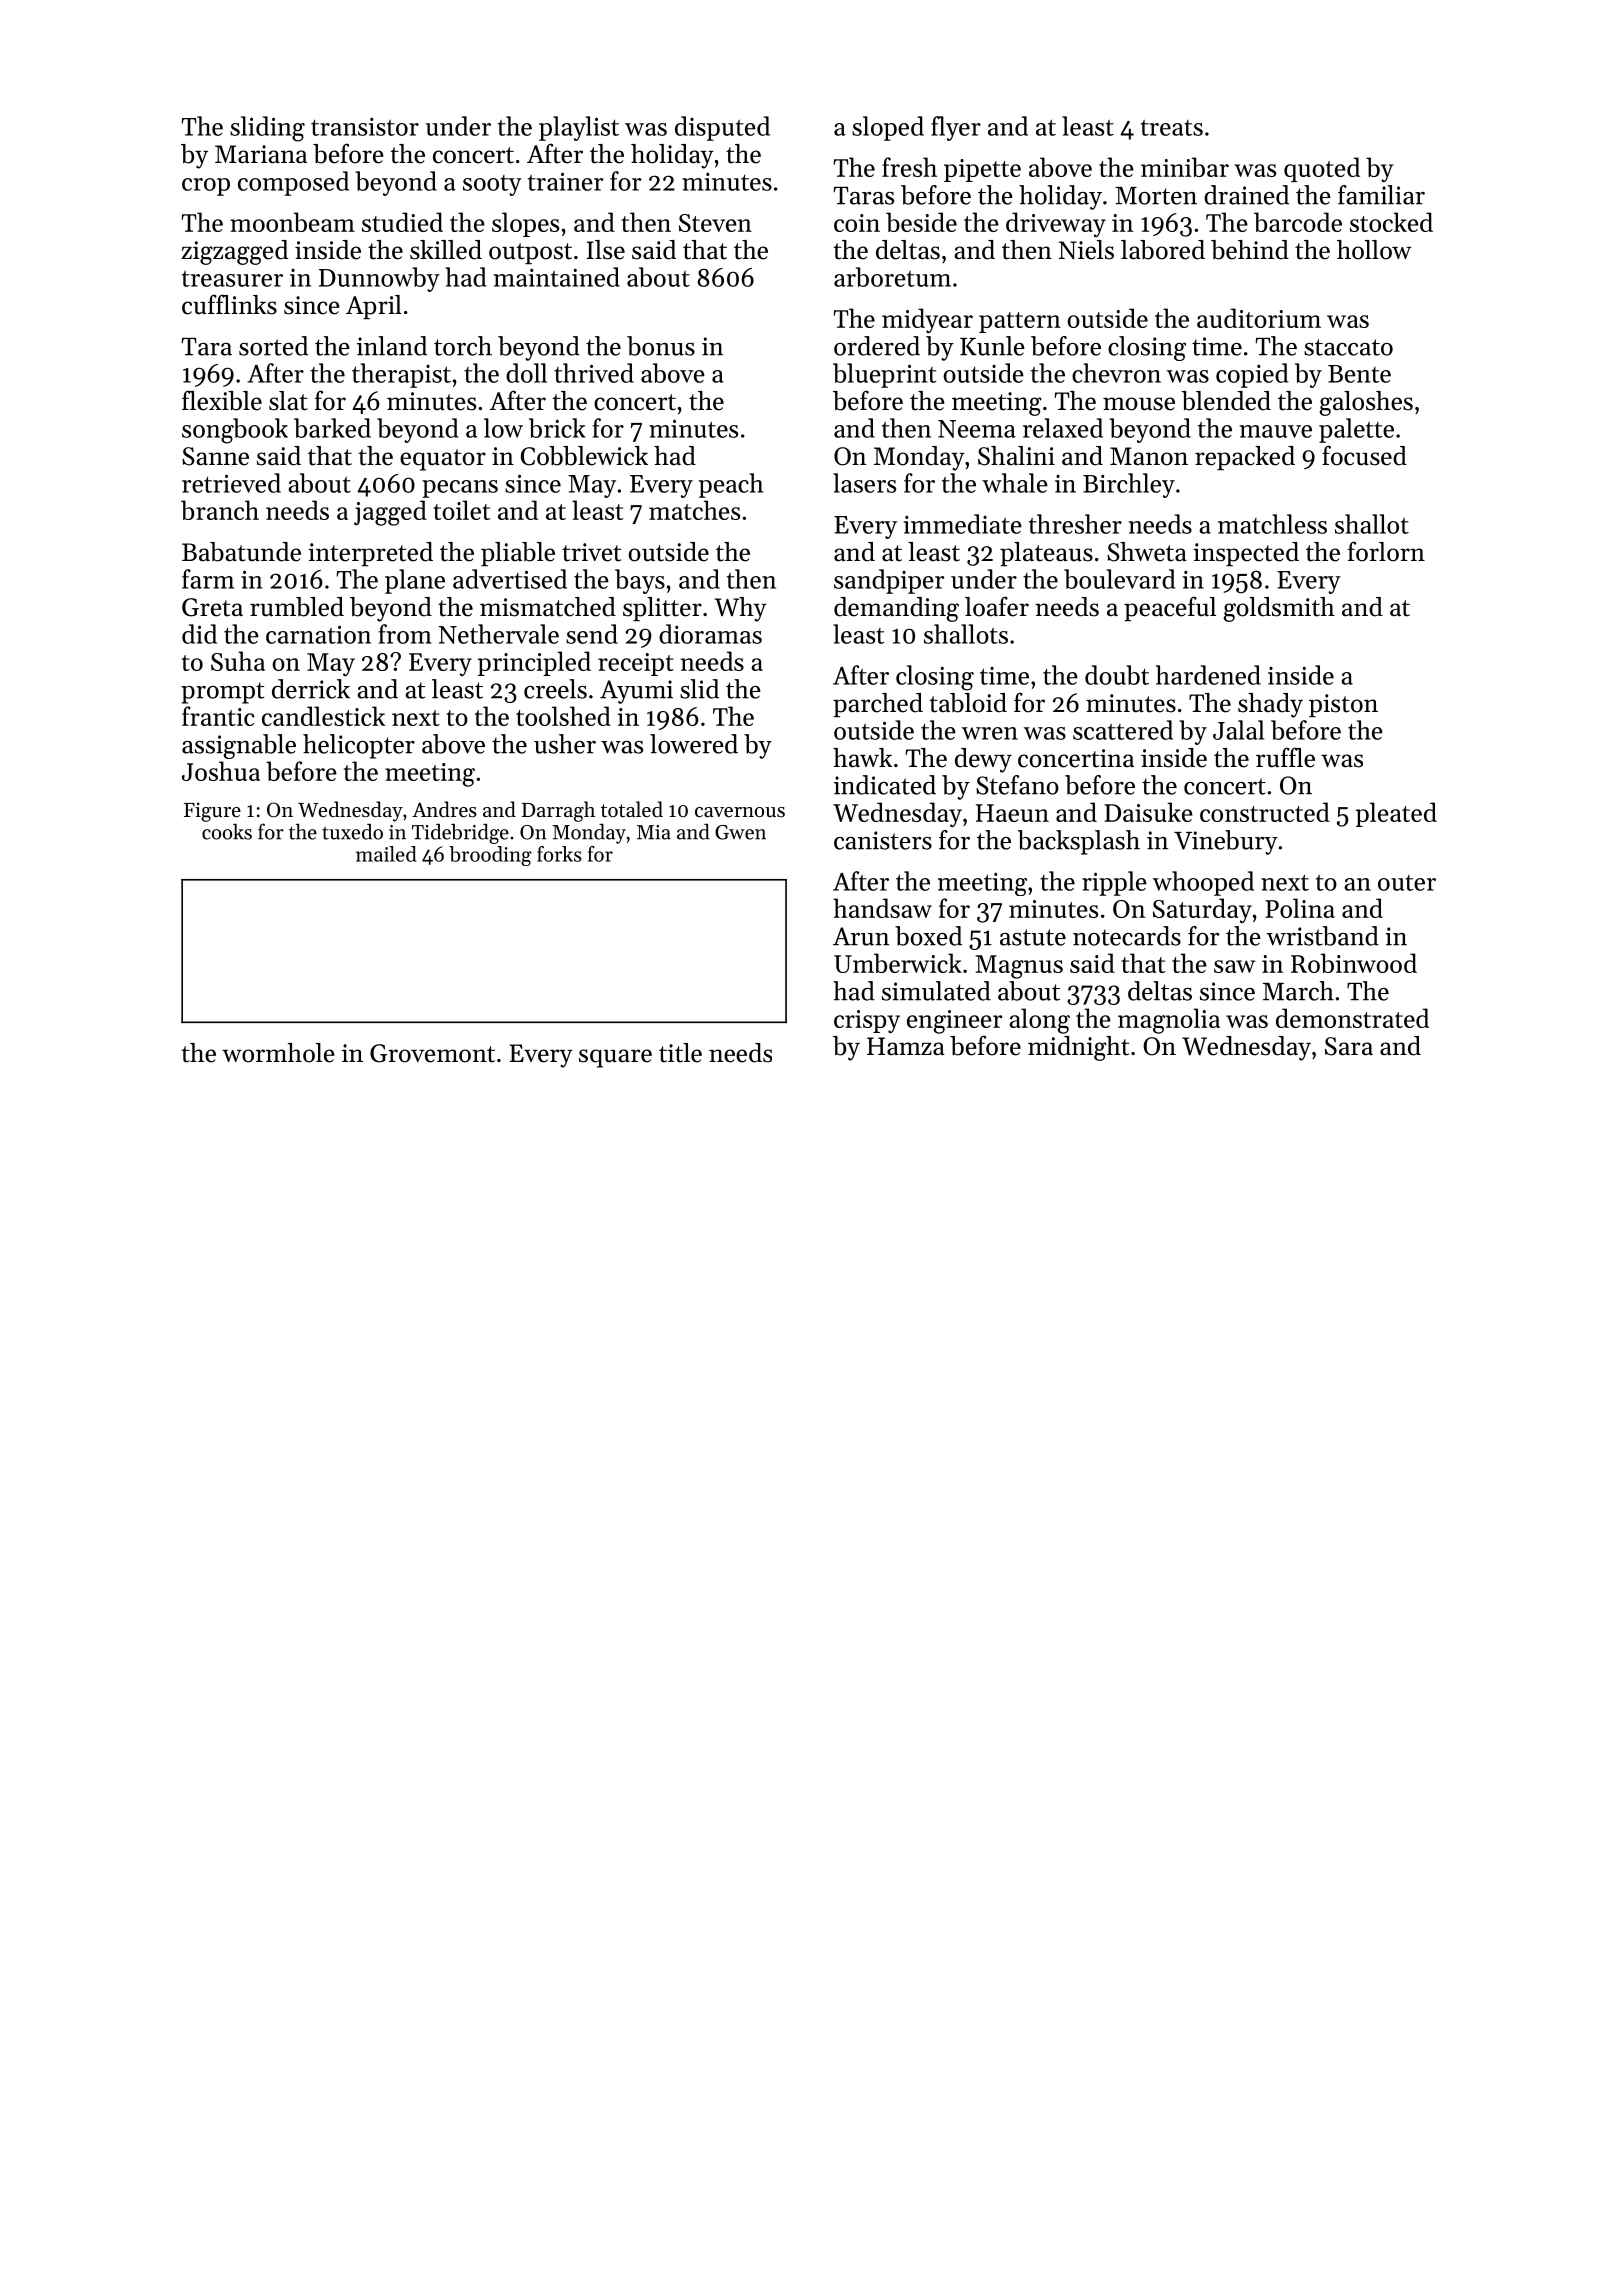 The height and width of the image is (2292, 1620). What do you see at coordinates (311, 689) in the image?
I see `derrick` at bounding box center [311, 689].
